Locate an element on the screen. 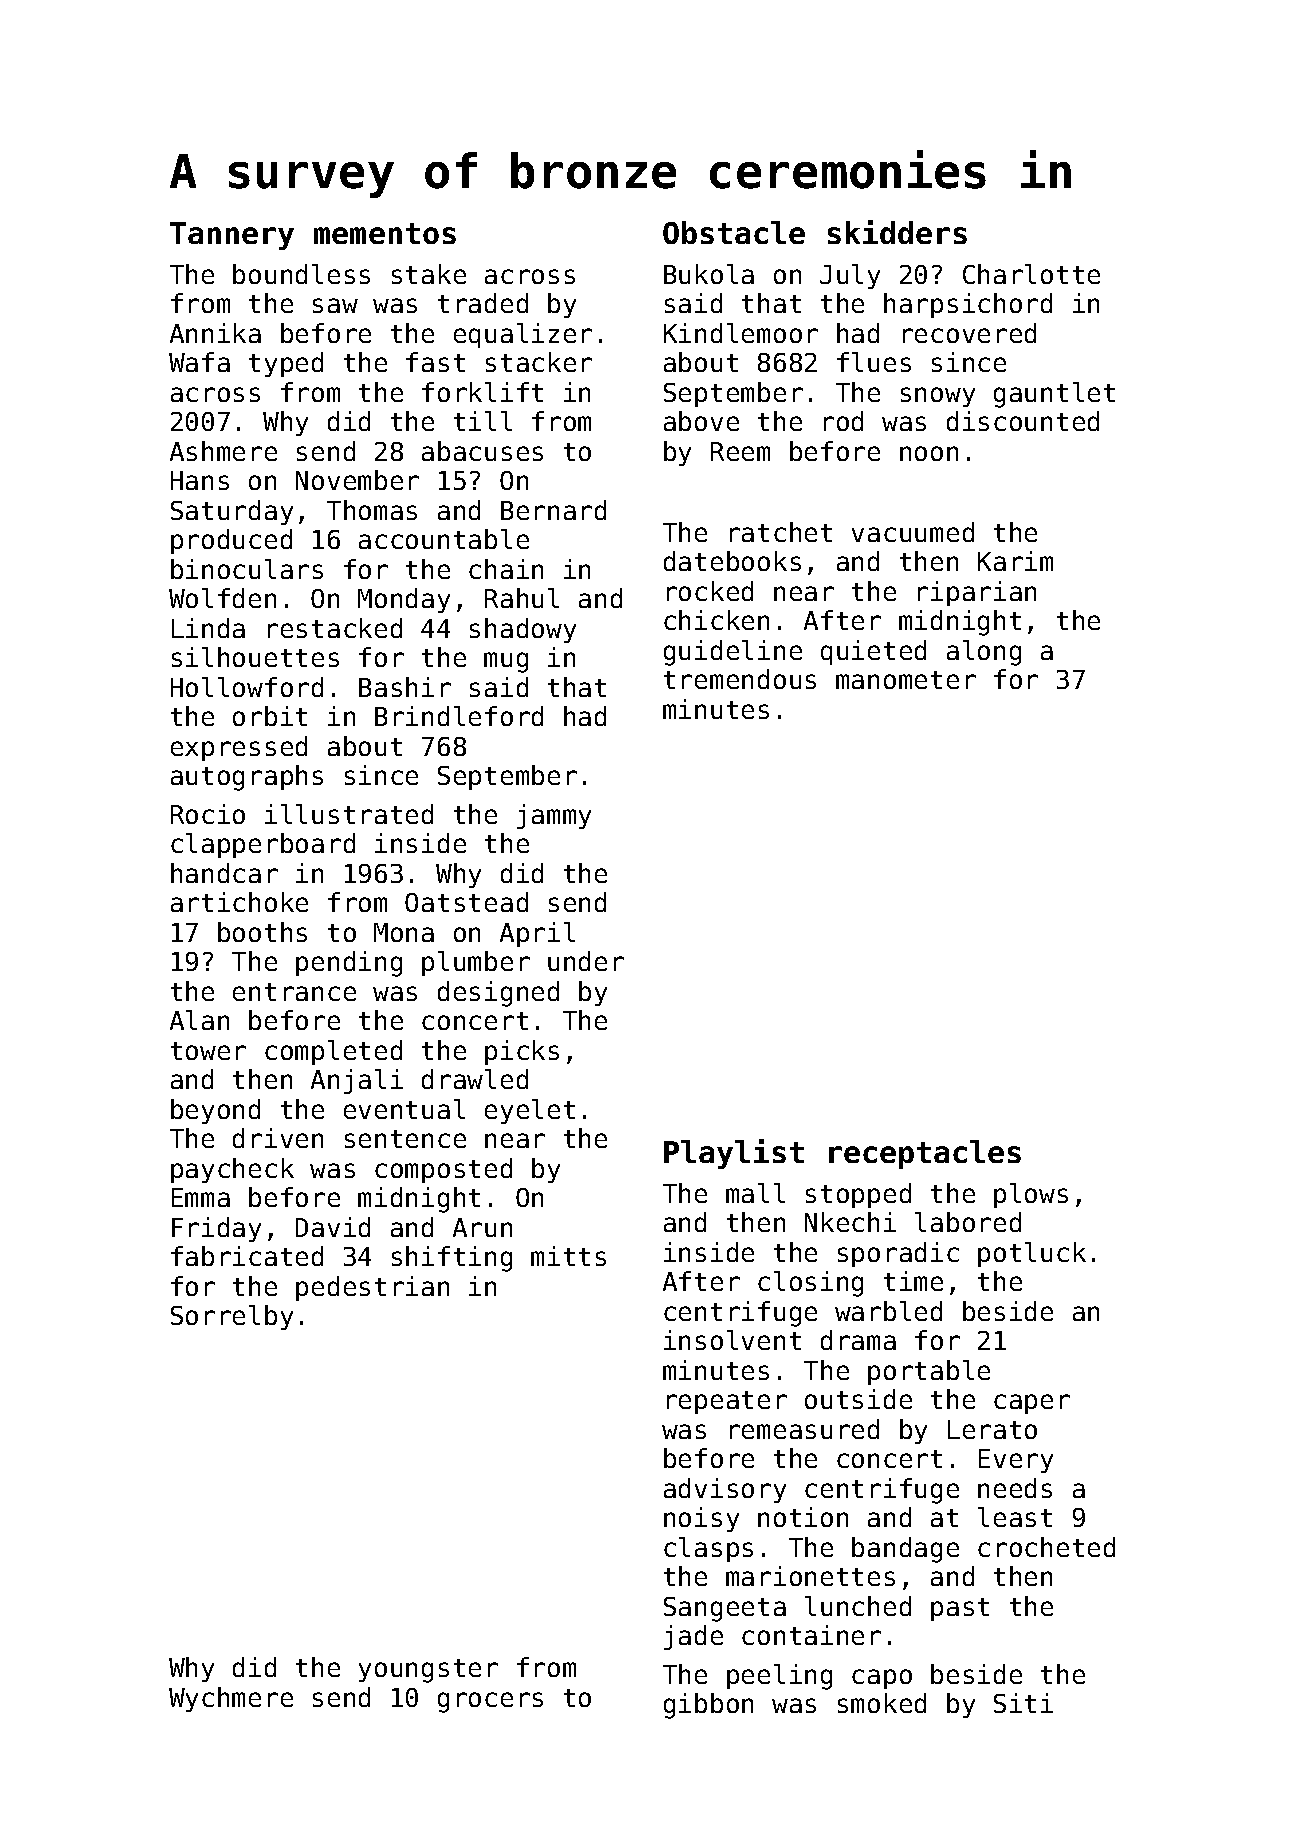 This screenshot has height=1832, width=1296. receptacles is located at coordinates (925, 1154).
